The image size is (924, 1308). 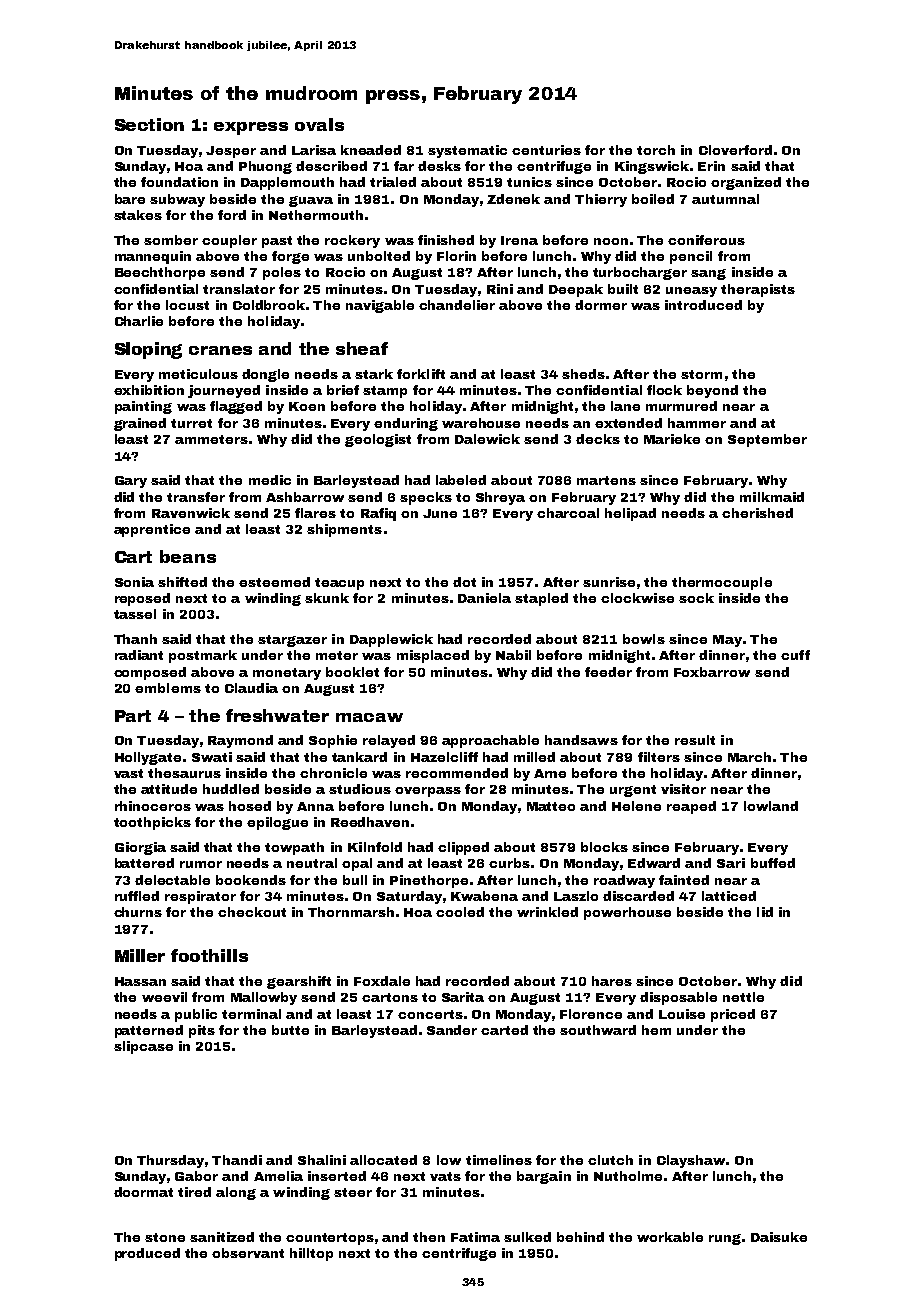 I want to click on Hassan, so click(x=140, y=981).
